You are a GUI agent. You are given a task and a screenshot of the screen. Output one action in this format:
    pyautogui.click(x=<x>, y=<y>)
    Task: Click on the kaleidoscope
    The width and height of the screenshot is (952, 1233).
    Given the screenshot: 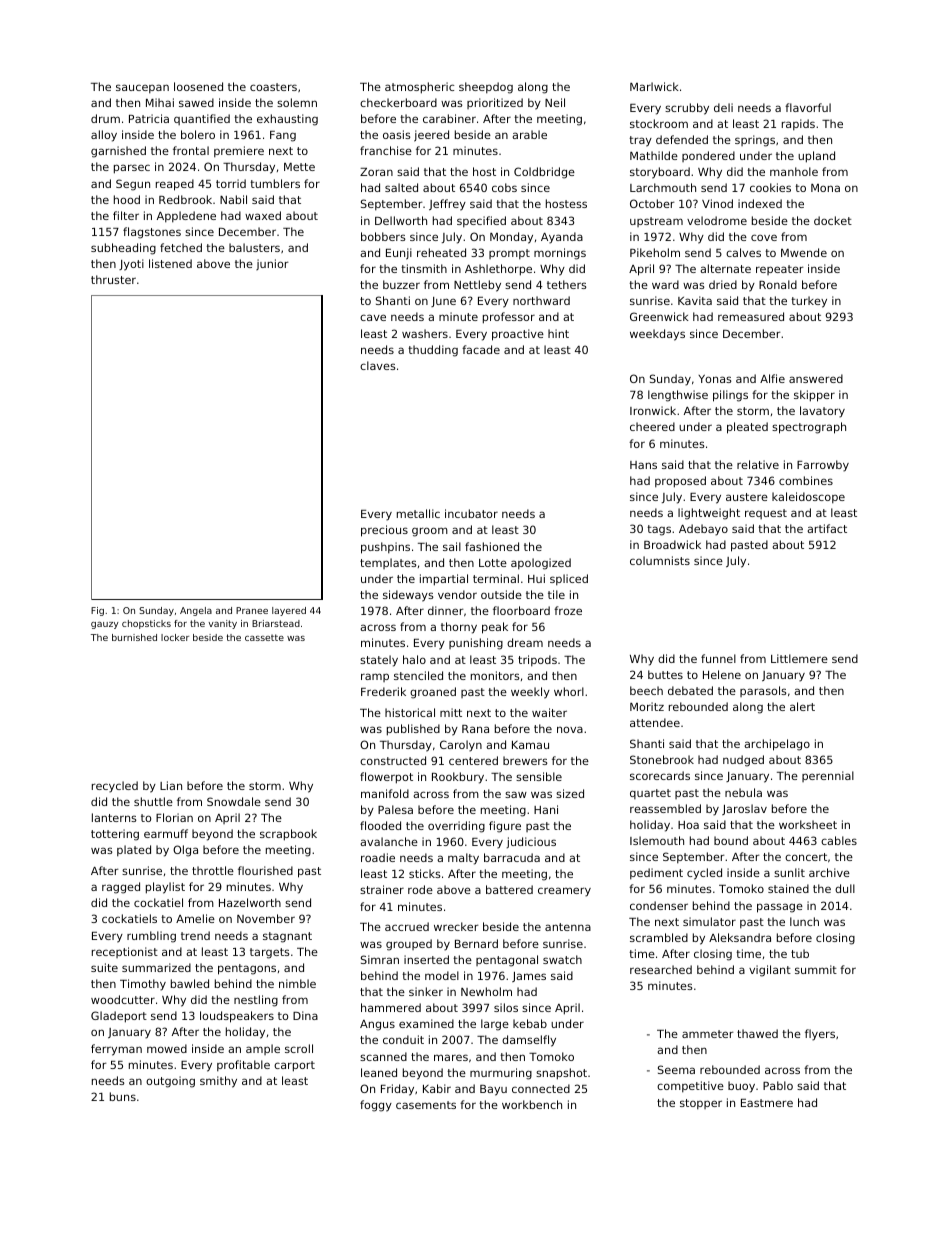 What is the action you would take?
    pyautogui.click(x=808, y=497)
